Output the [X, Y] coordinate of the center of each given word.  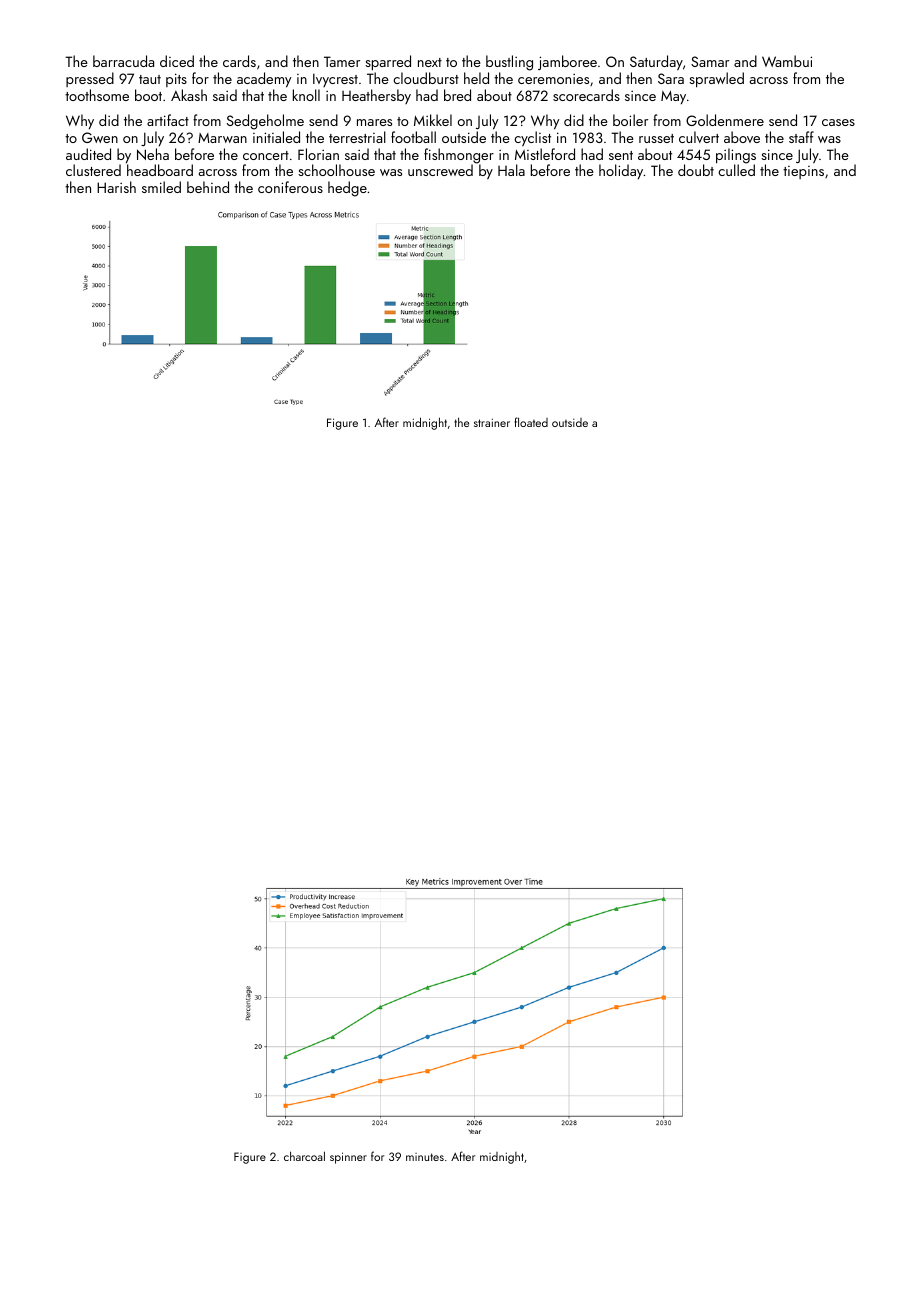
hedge [347, 189]
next [430, 62]
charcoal [304, 1156]
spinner [348, 1158]
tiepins [803, 172]
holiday [621, 171]
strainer [492, 422]
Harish [116, 187]
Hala [511, 170]
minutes [425, 1157]
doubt [696, 170]
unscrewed [440, 170]
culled [736, 170]
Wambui [787, 61]
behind [208, 187]
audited [88, 154]
